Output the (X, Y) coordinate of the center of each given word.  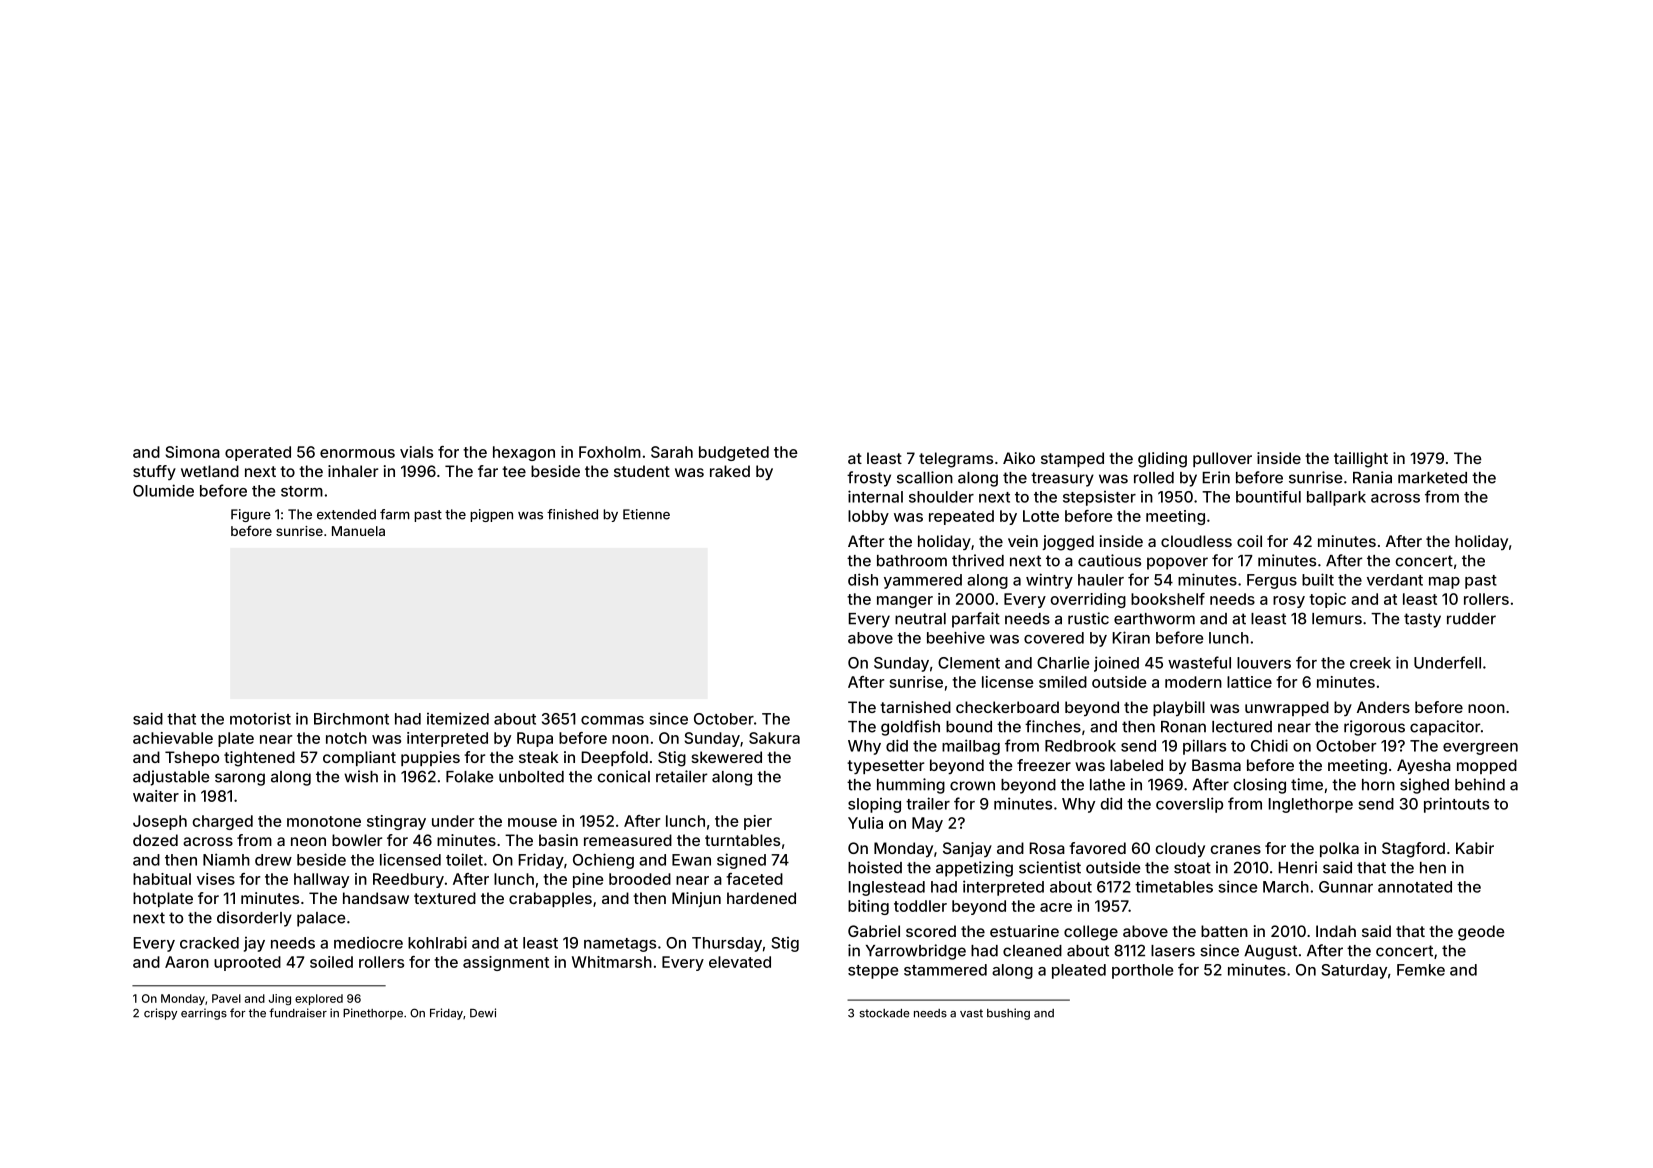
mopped (1487, 766)
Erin (1216, 477)
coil (1249, 541)
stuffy (154, 472)
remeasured (628, 840)
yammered (923, 581)
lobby (868, 517)
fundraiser (298, 1013)
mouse (532, 822)
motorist (260, 718)
